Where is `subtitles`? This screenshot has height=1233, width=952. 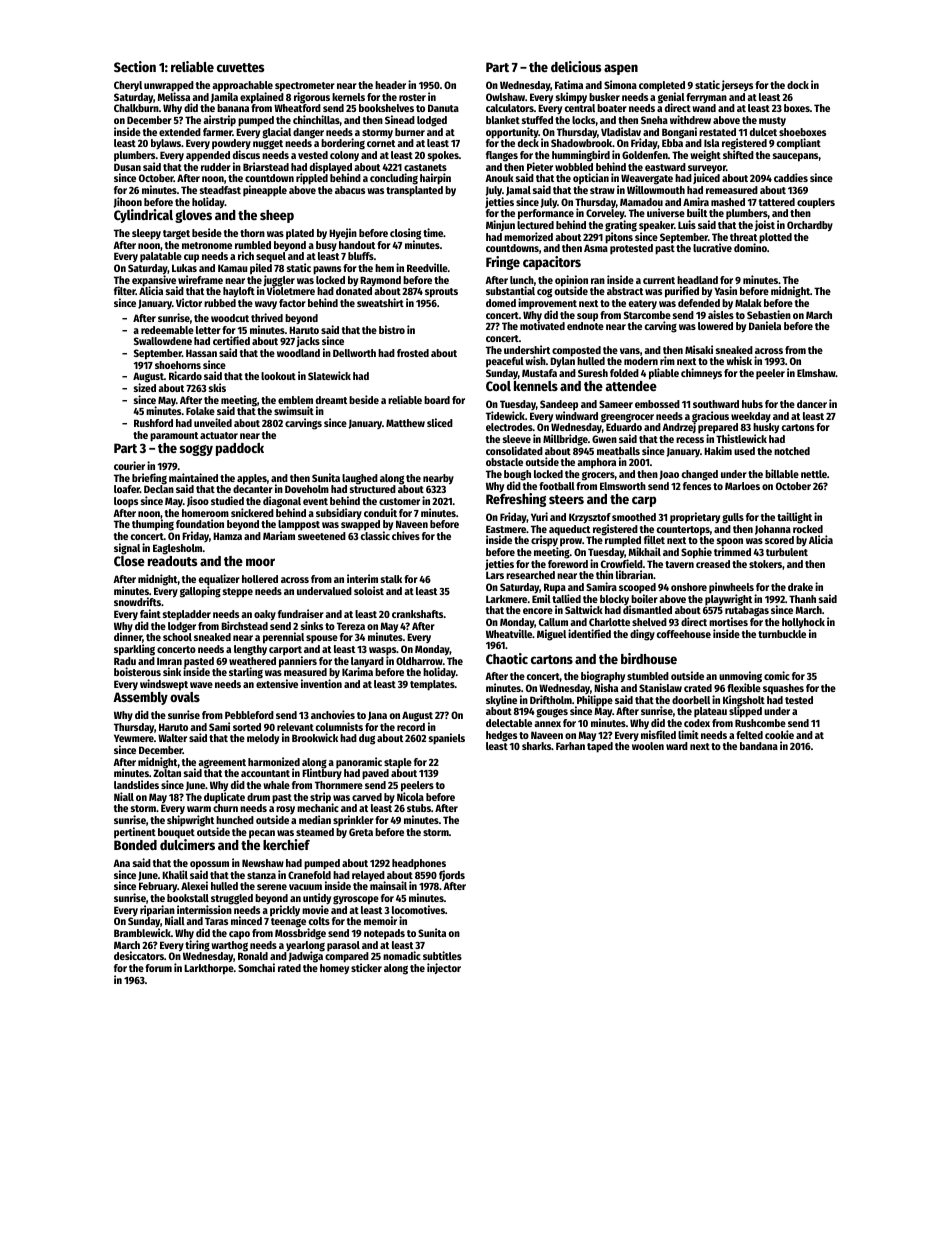
subtitles is located at coordinates (442, 955).
